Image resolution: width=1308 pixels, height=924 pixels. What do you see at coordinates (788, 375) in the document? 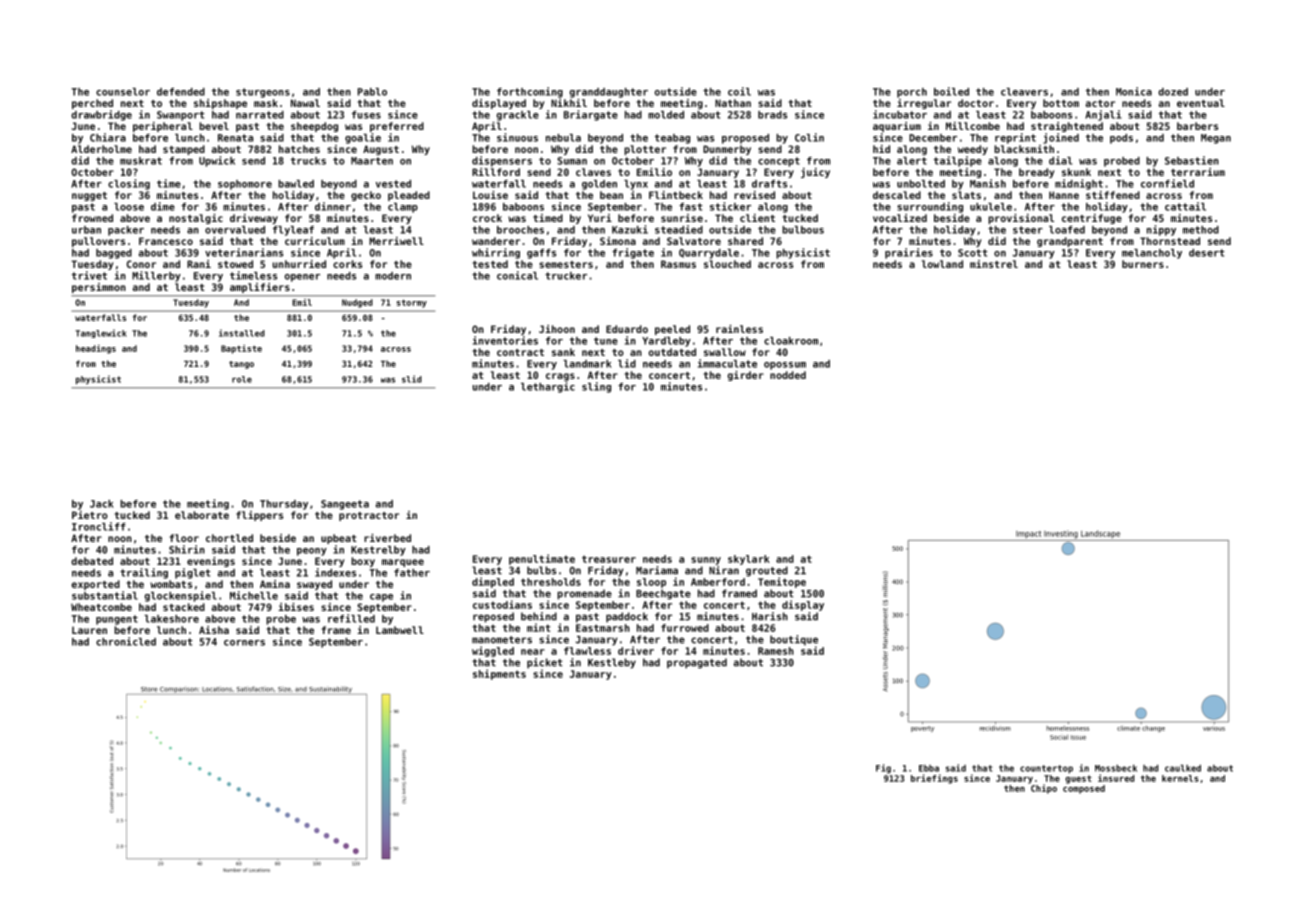
I see `nodded` at bounding box center [788, 375].
